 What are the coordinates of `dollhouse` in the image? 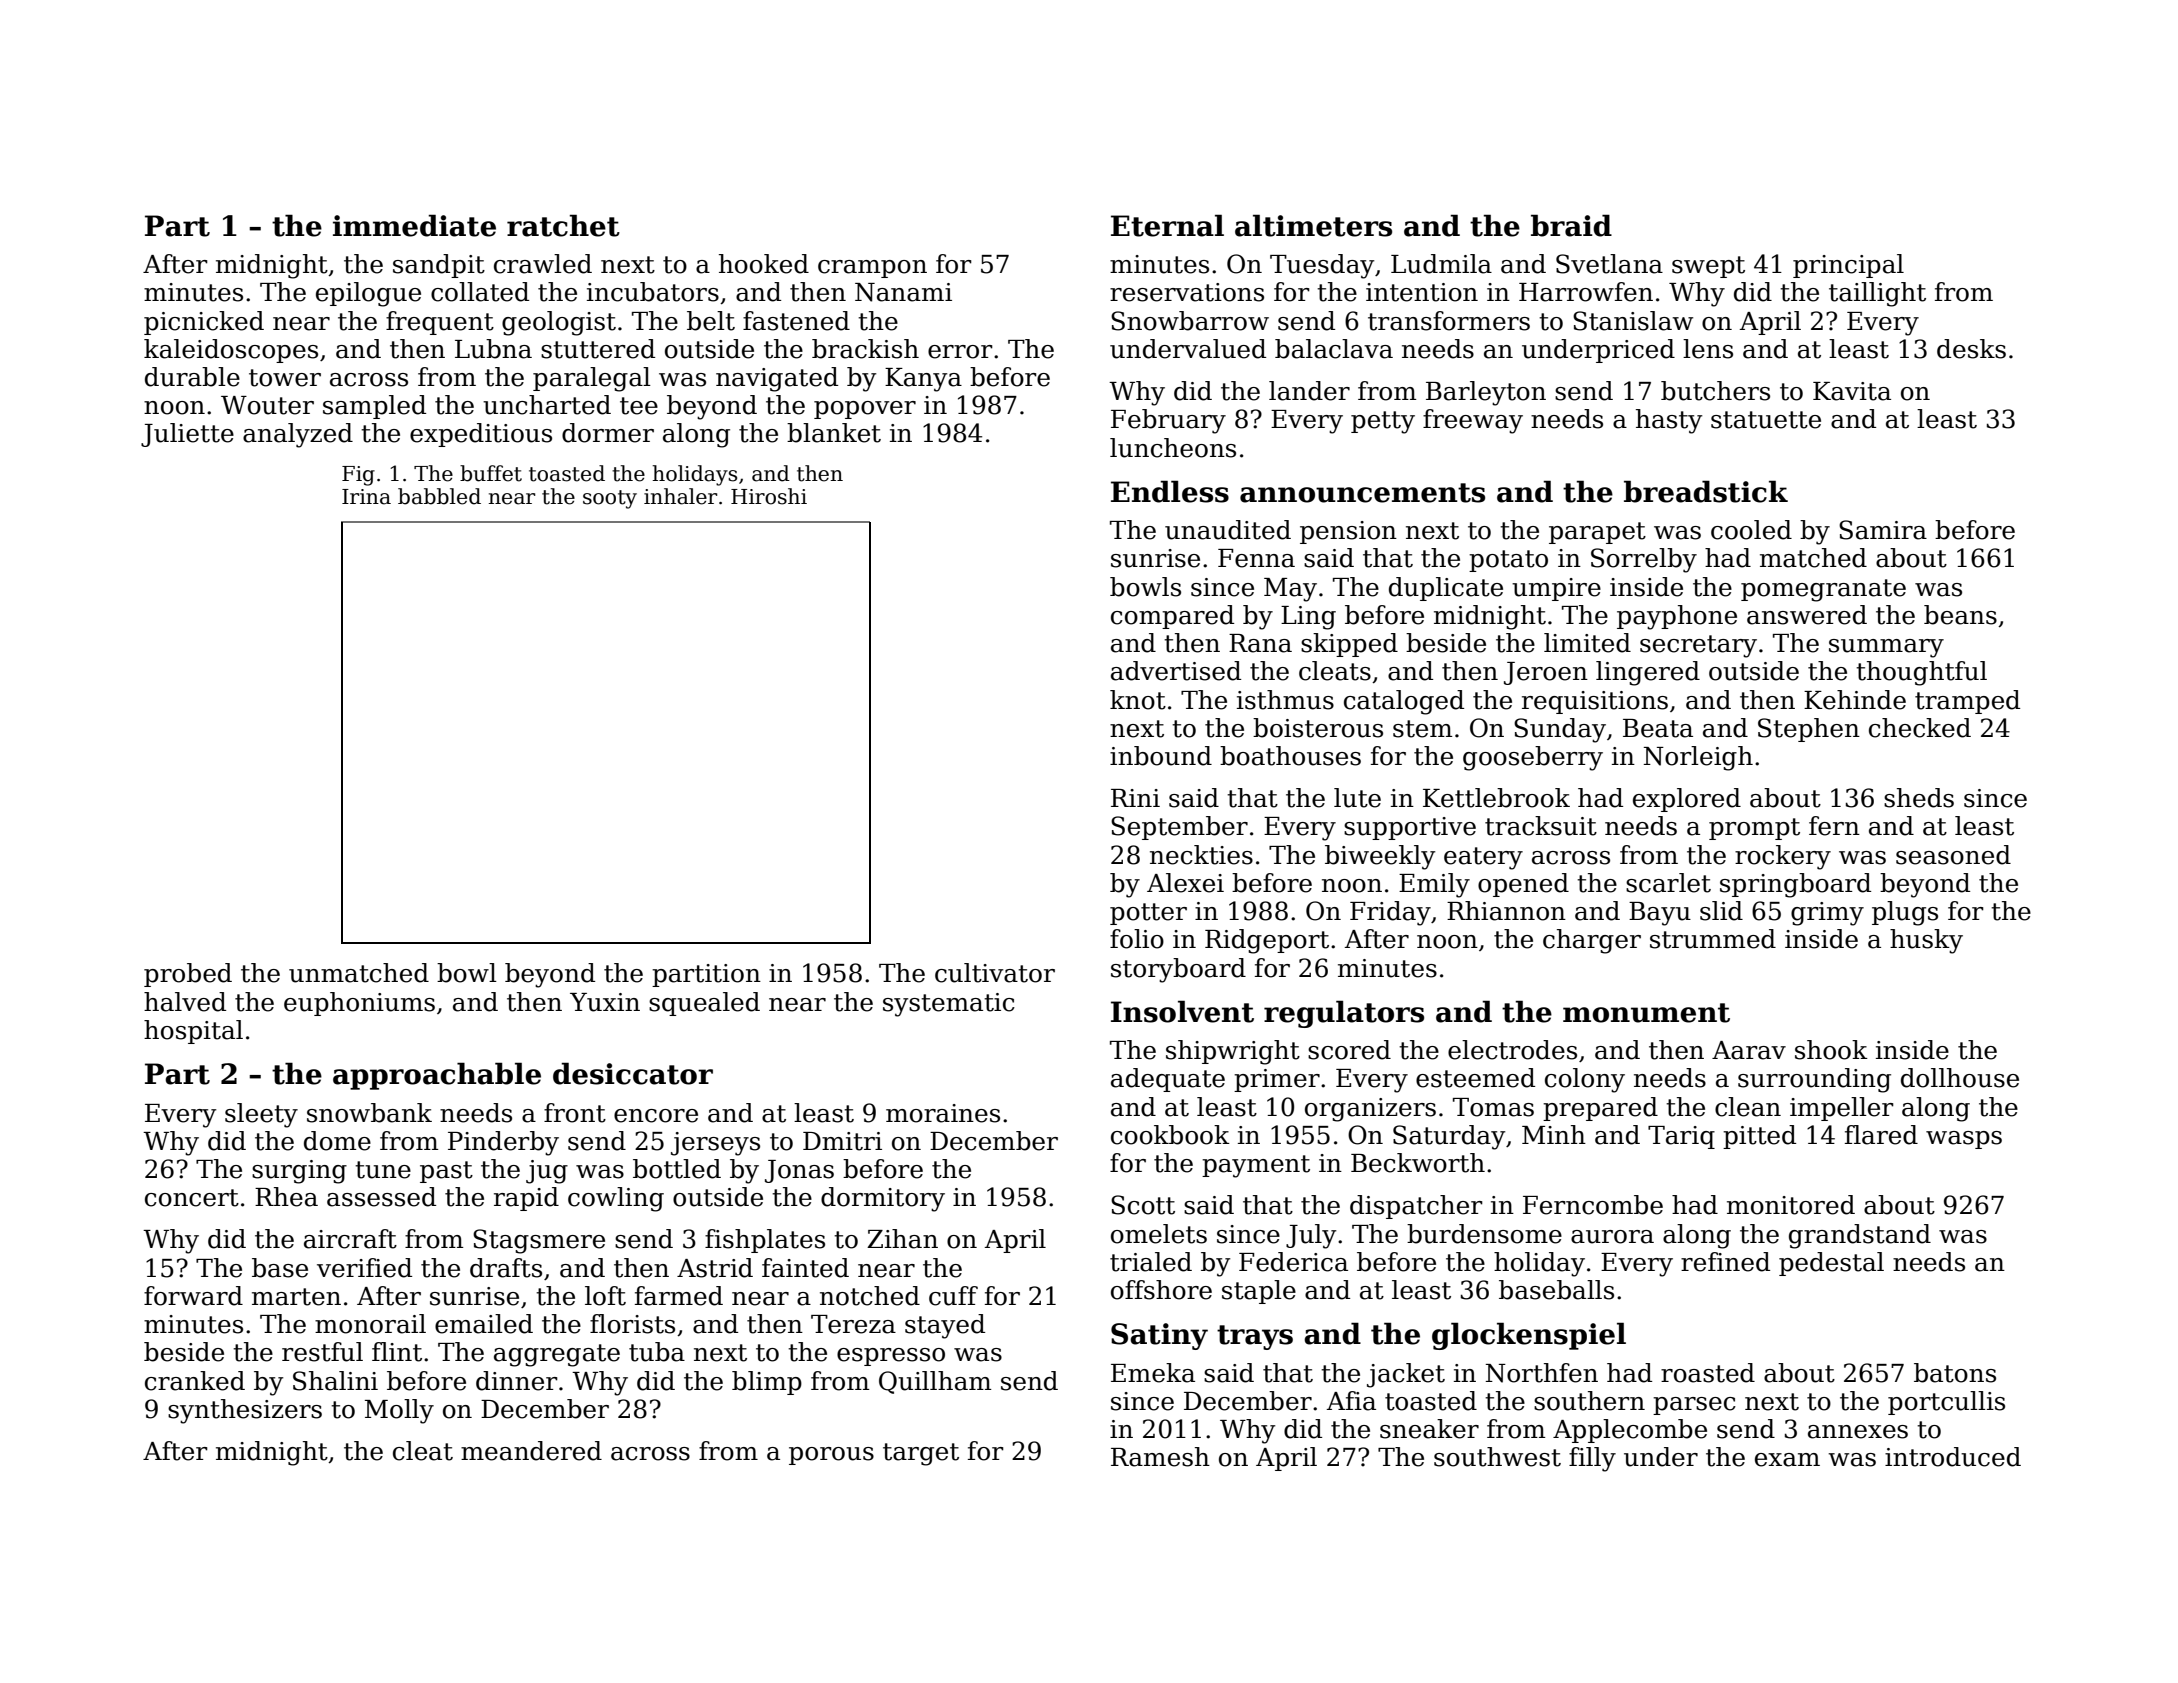 It's located at (1960, 1078).
